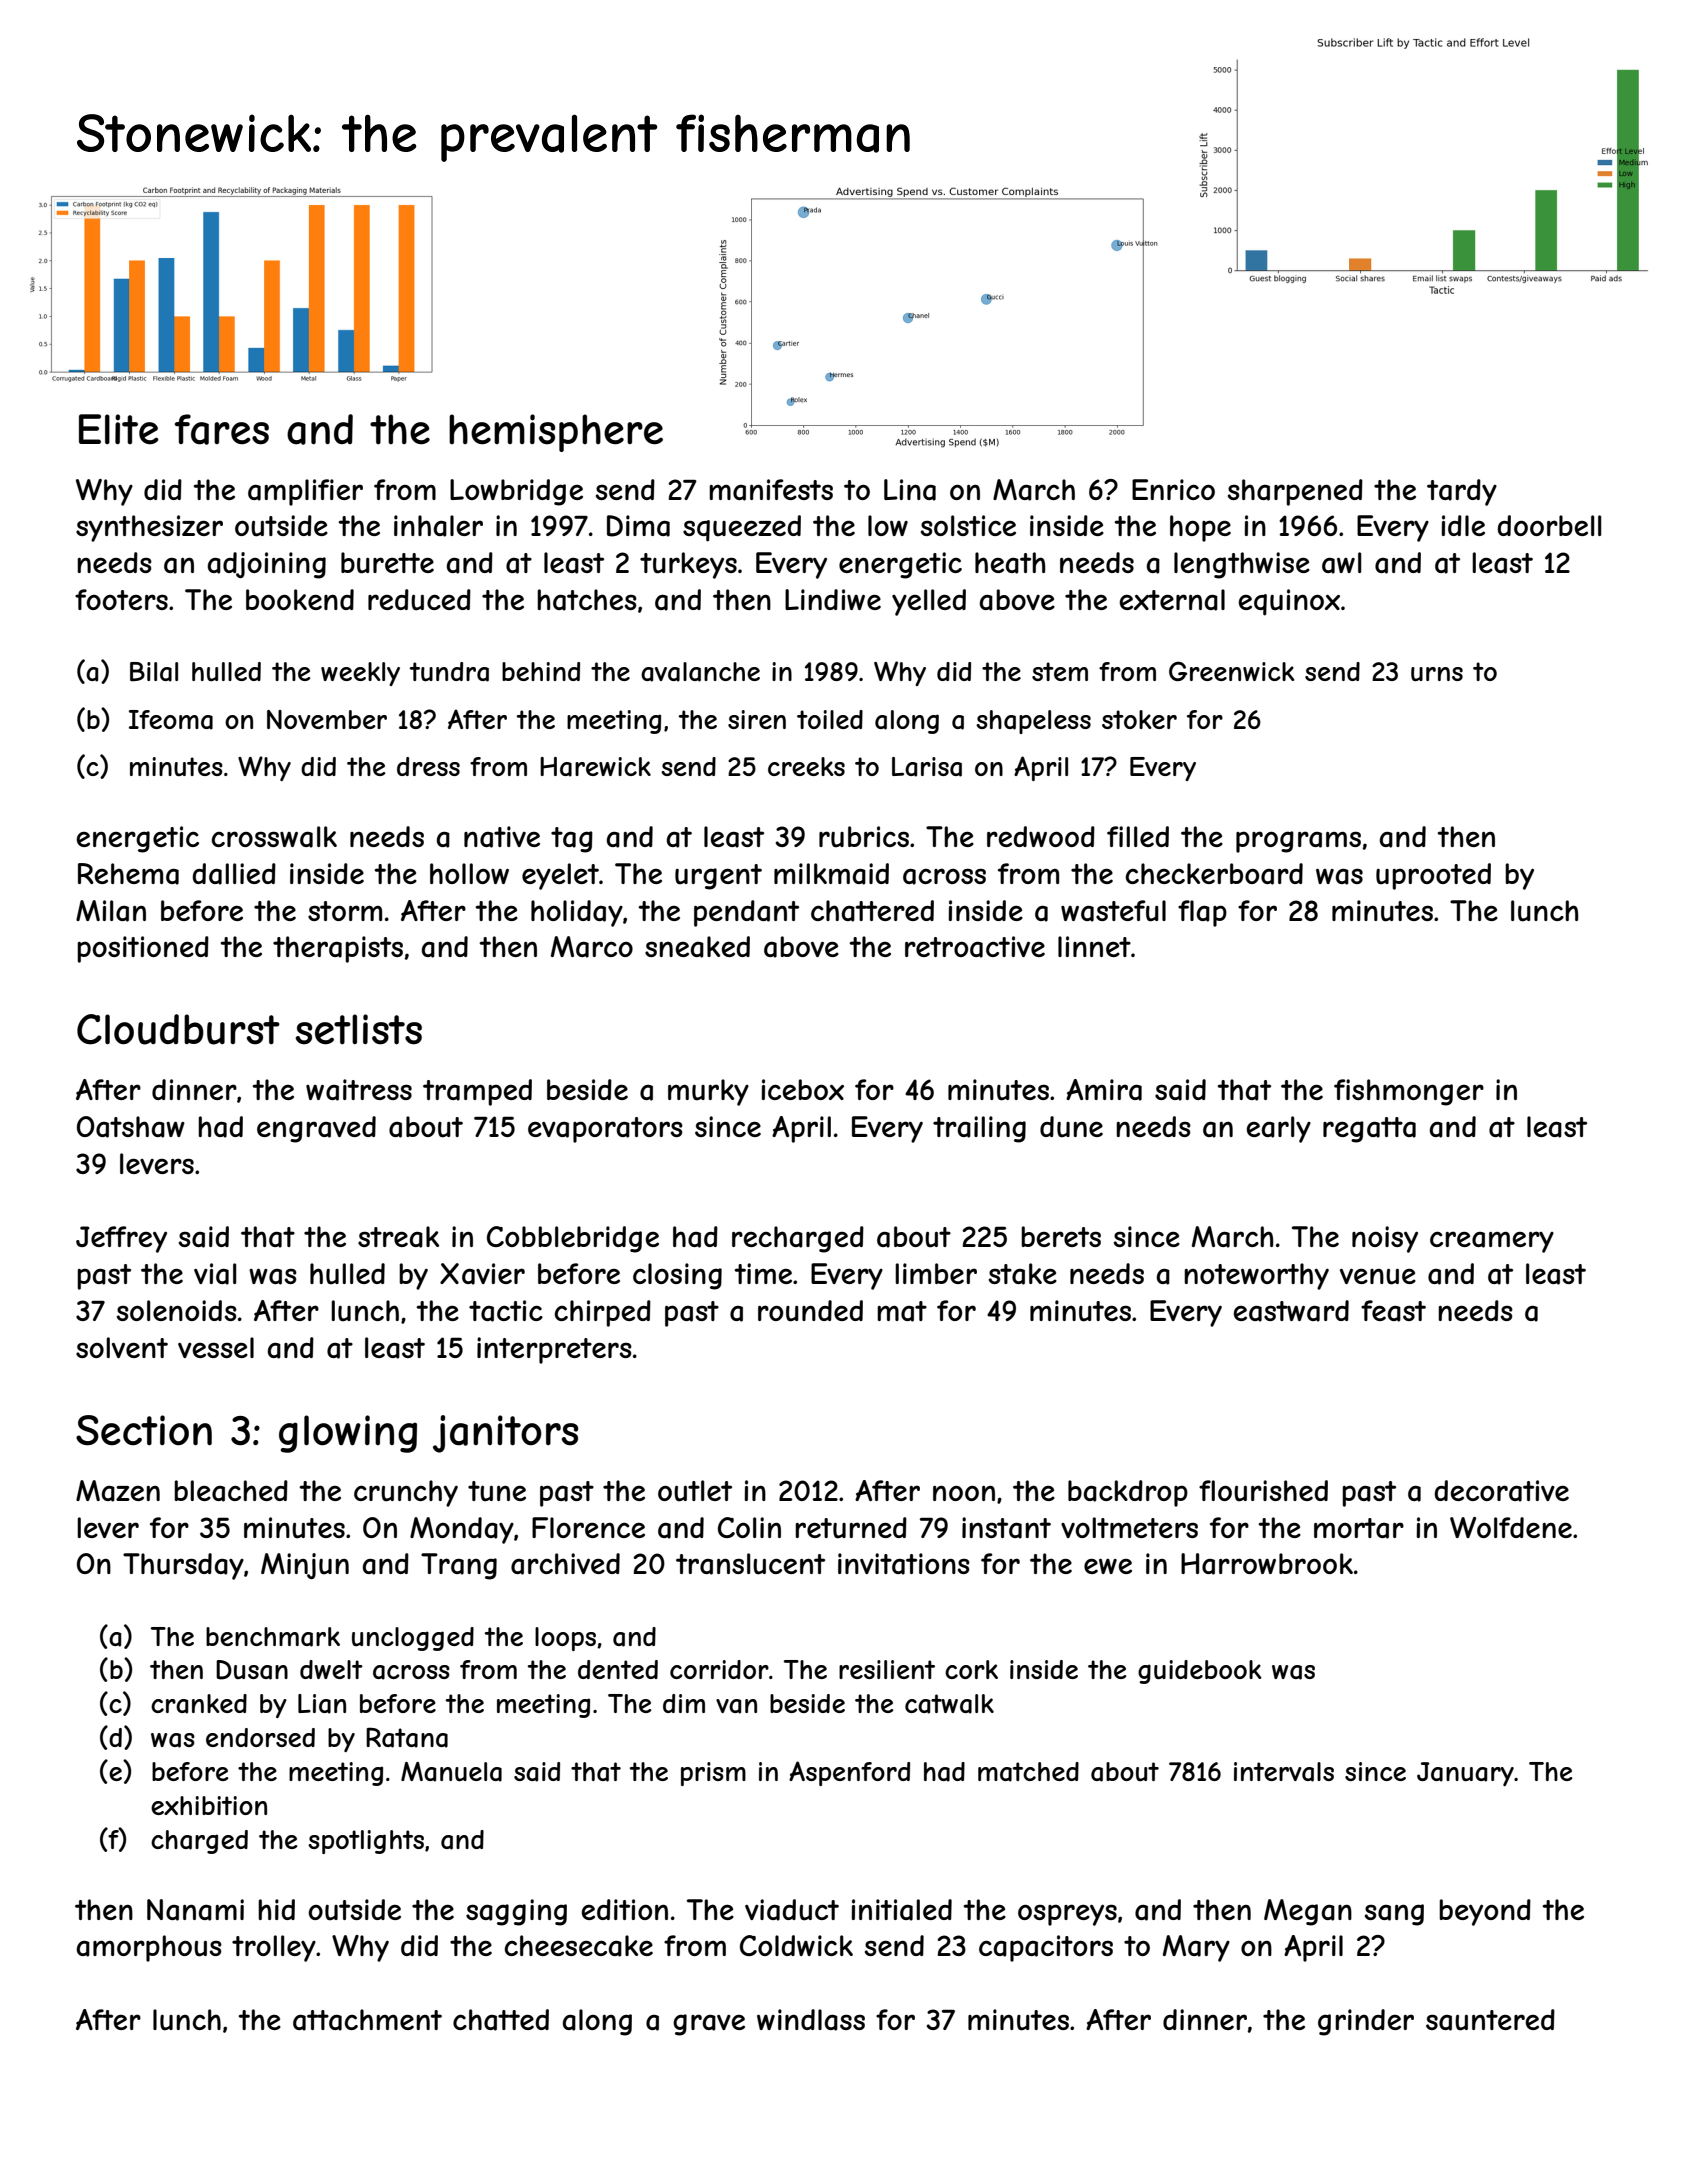 This screenshot has width=1683, height=2178. I want to click on uprooted, so click(1433, 876).
